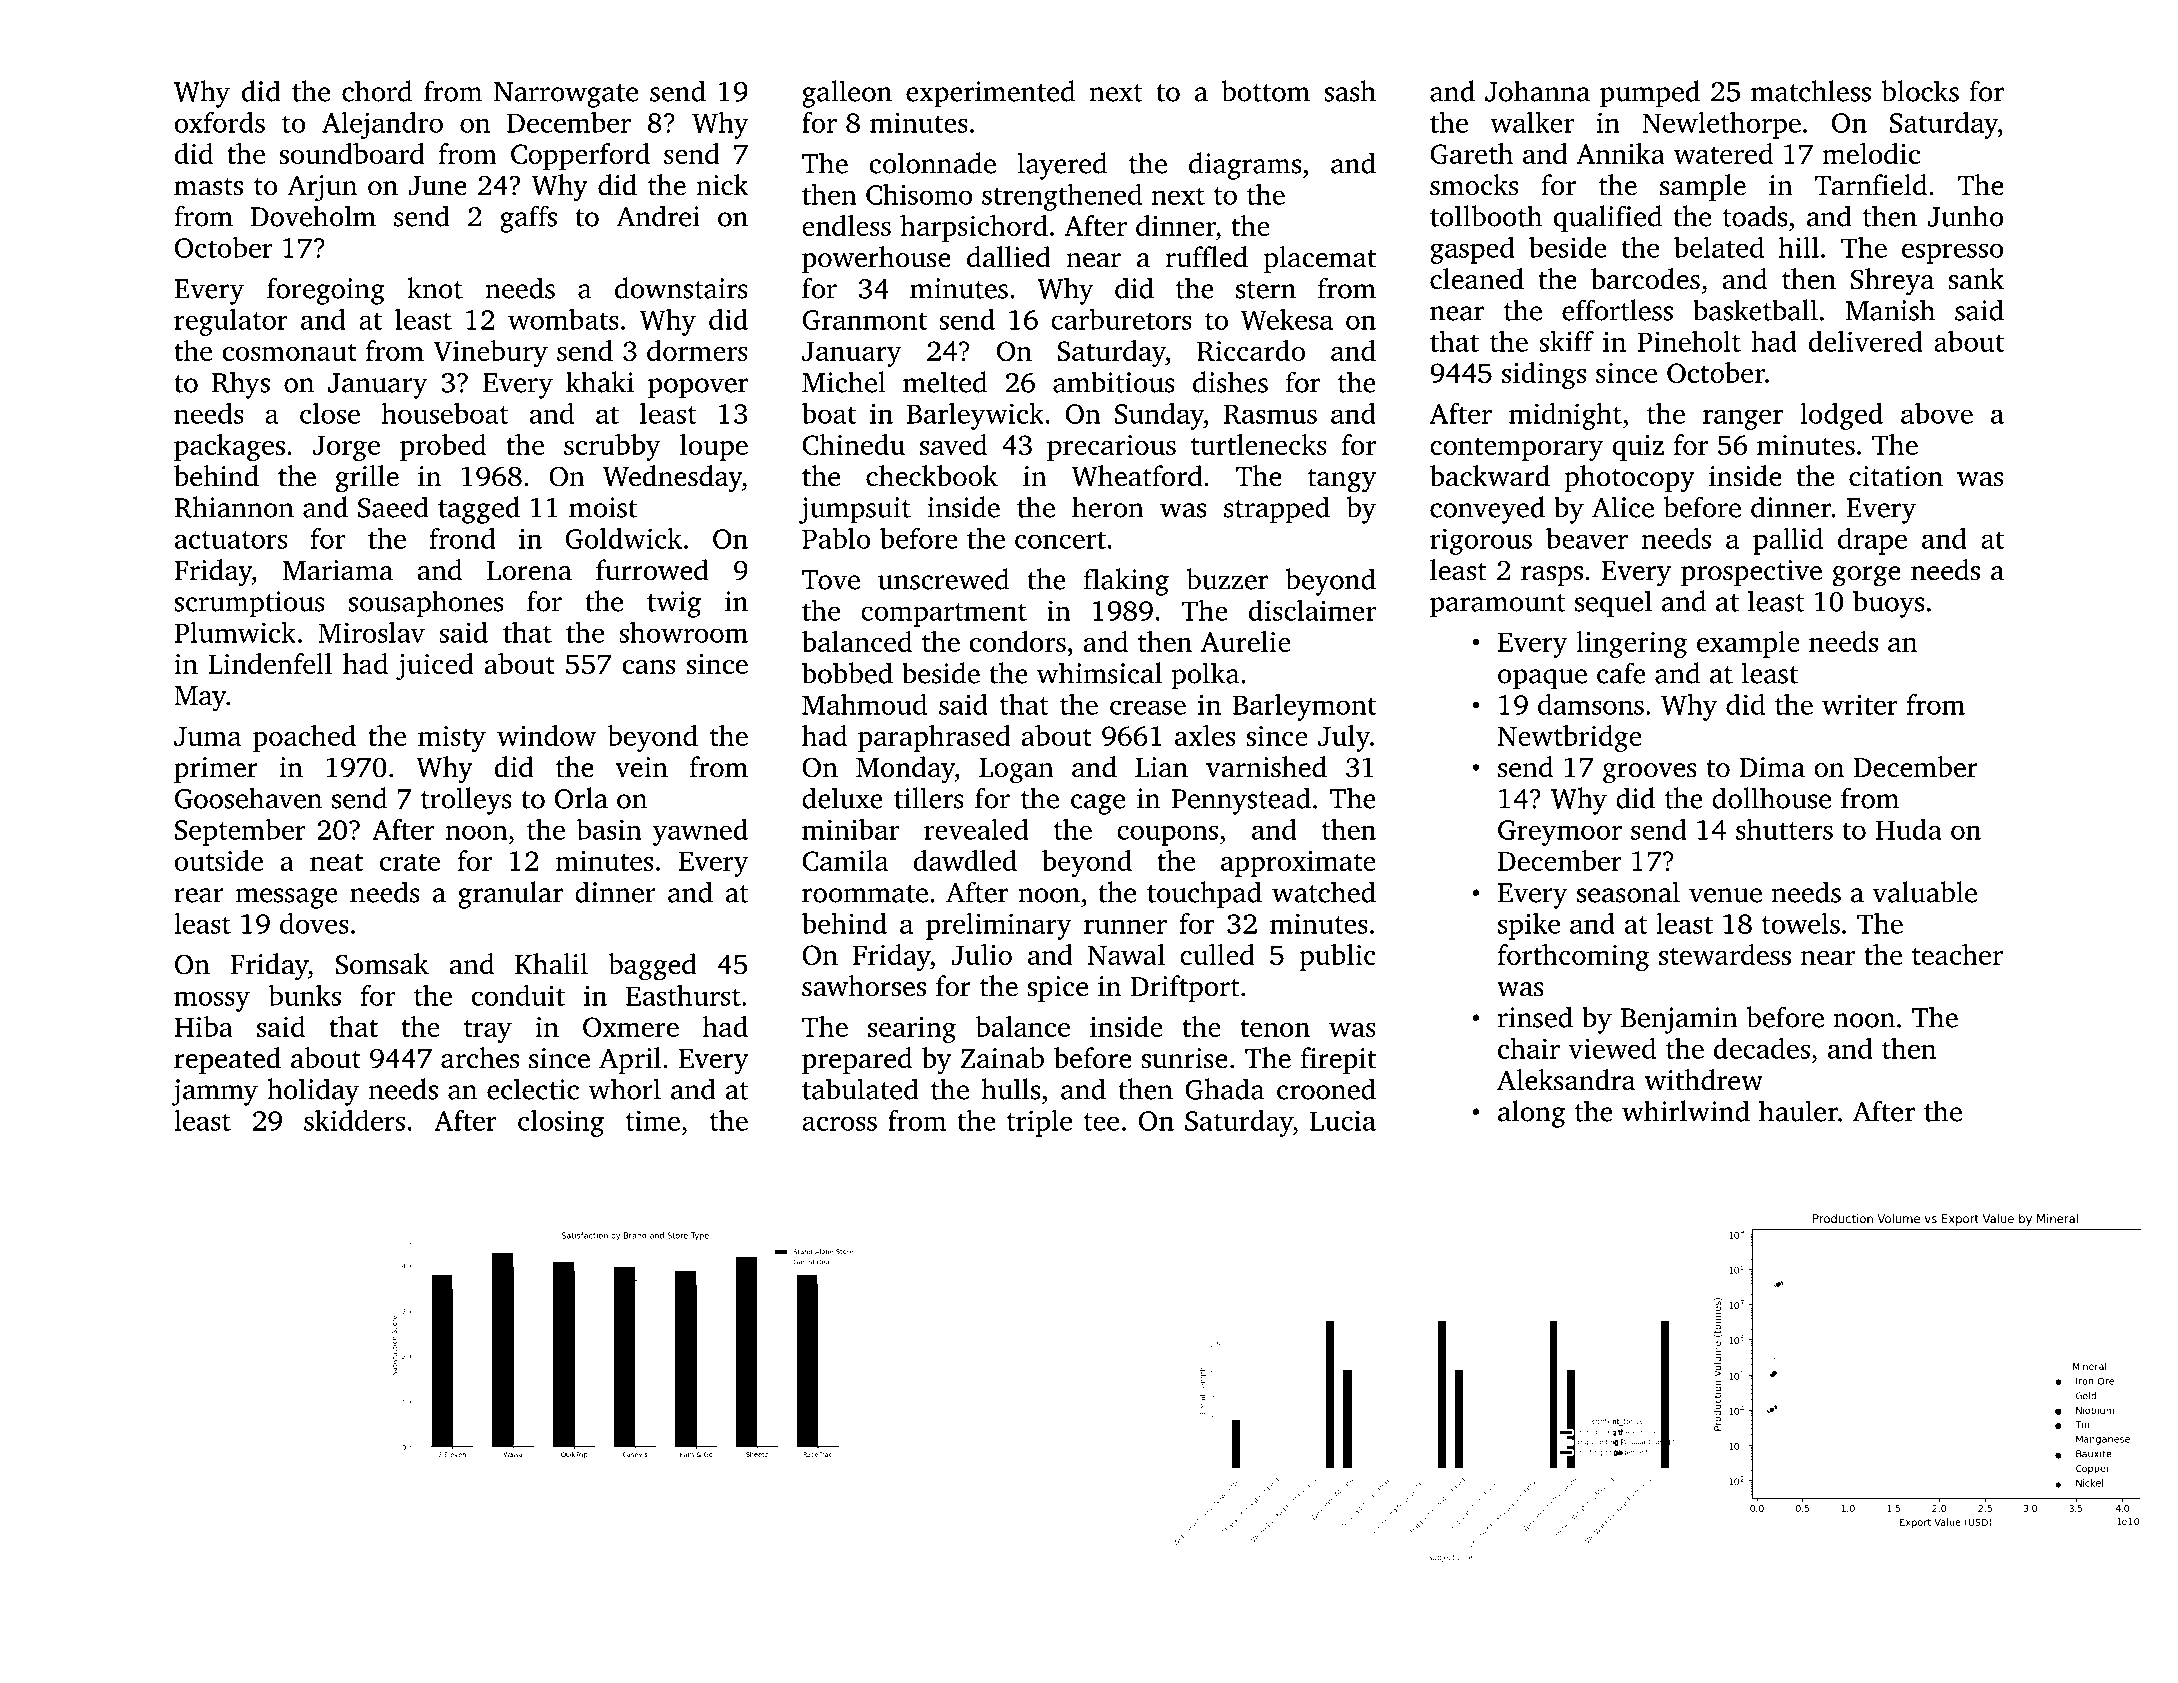  Describe the element at coordinates (990, 94) in the screenshot. I see `experimented` at that location.
